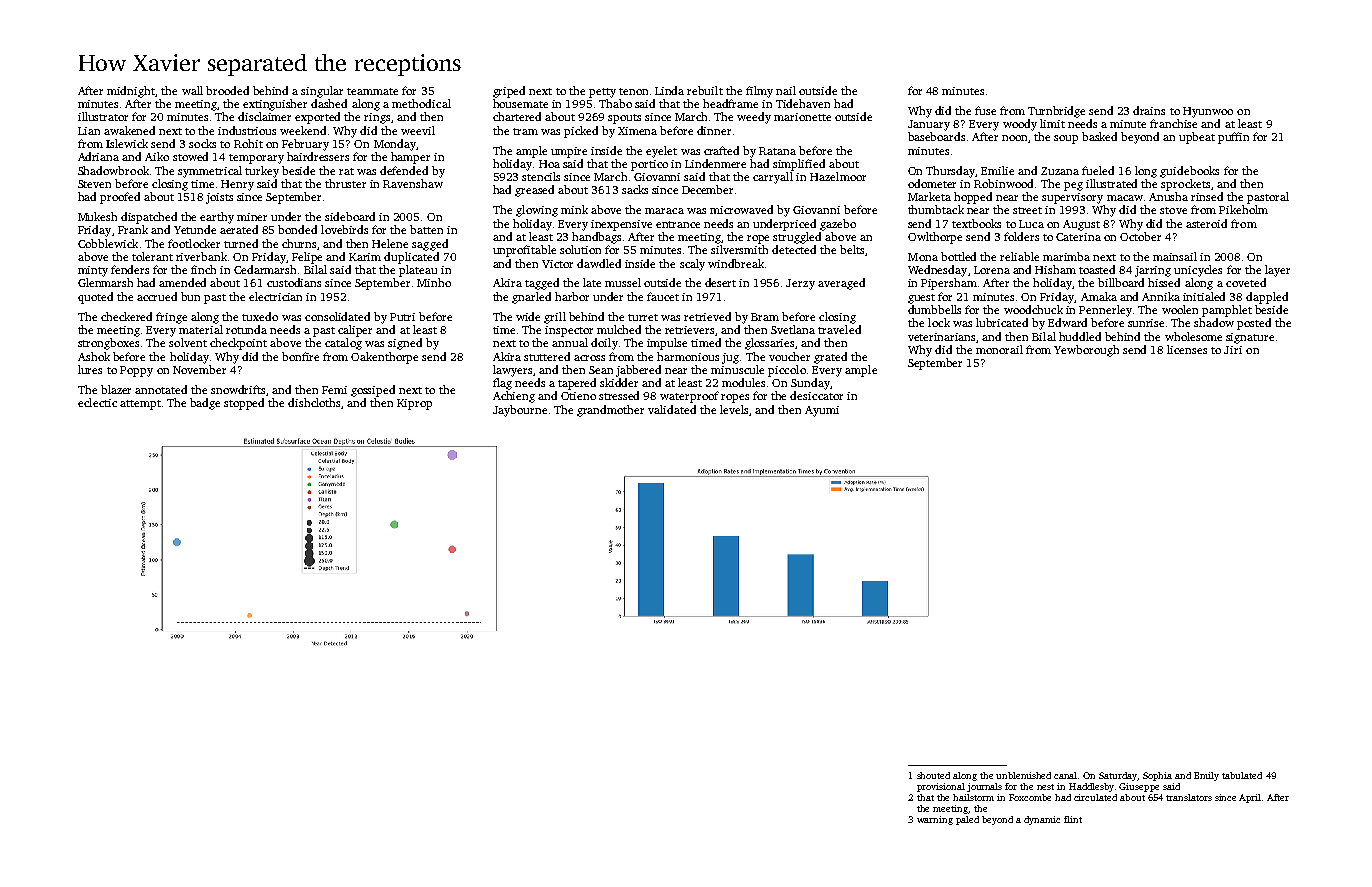  Describe the element at coordinates (735, 410) in the screenshot. I see `levels` at that location.
